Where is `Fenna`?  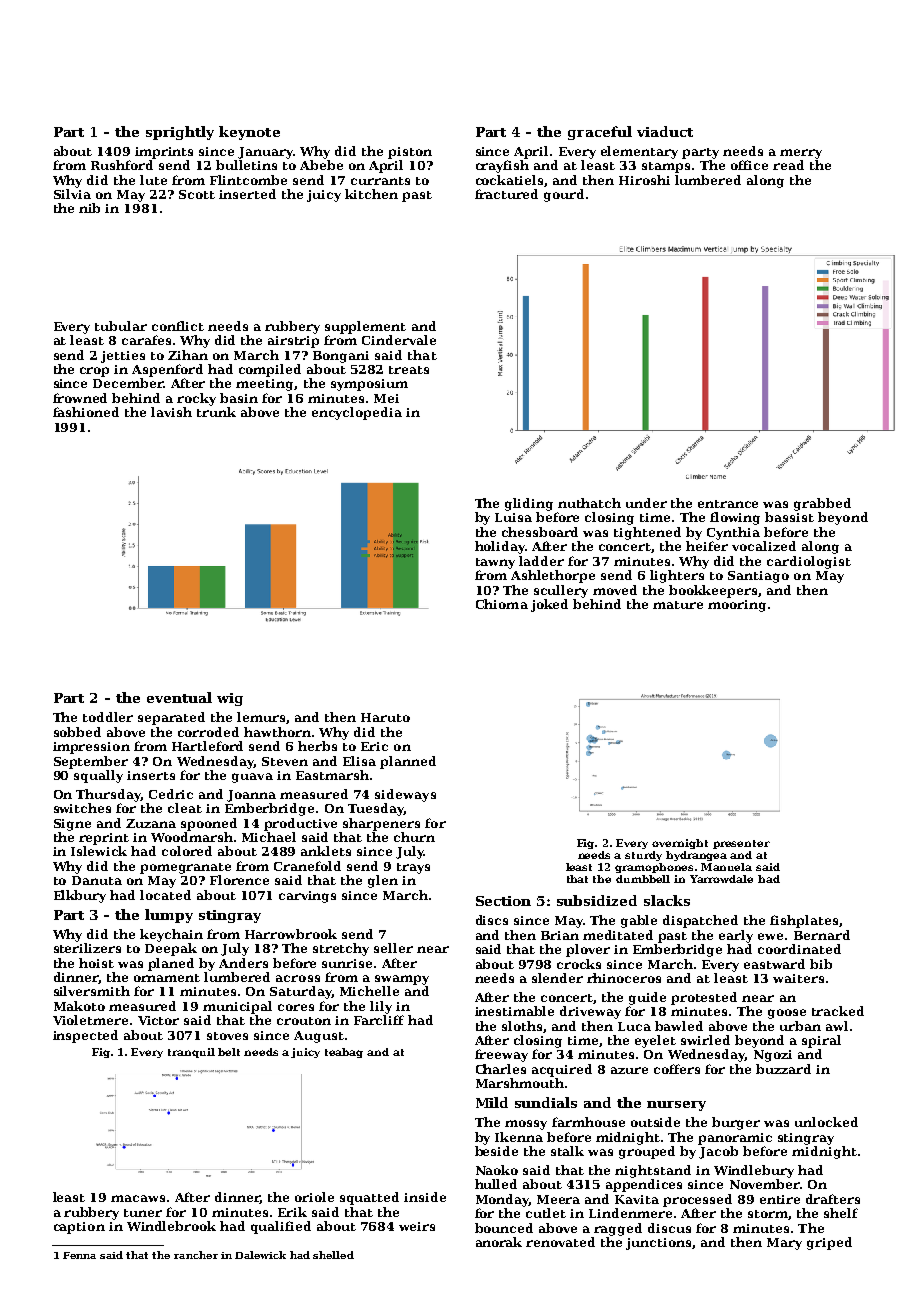 Fenna is located at coordinates (79, 1255).
